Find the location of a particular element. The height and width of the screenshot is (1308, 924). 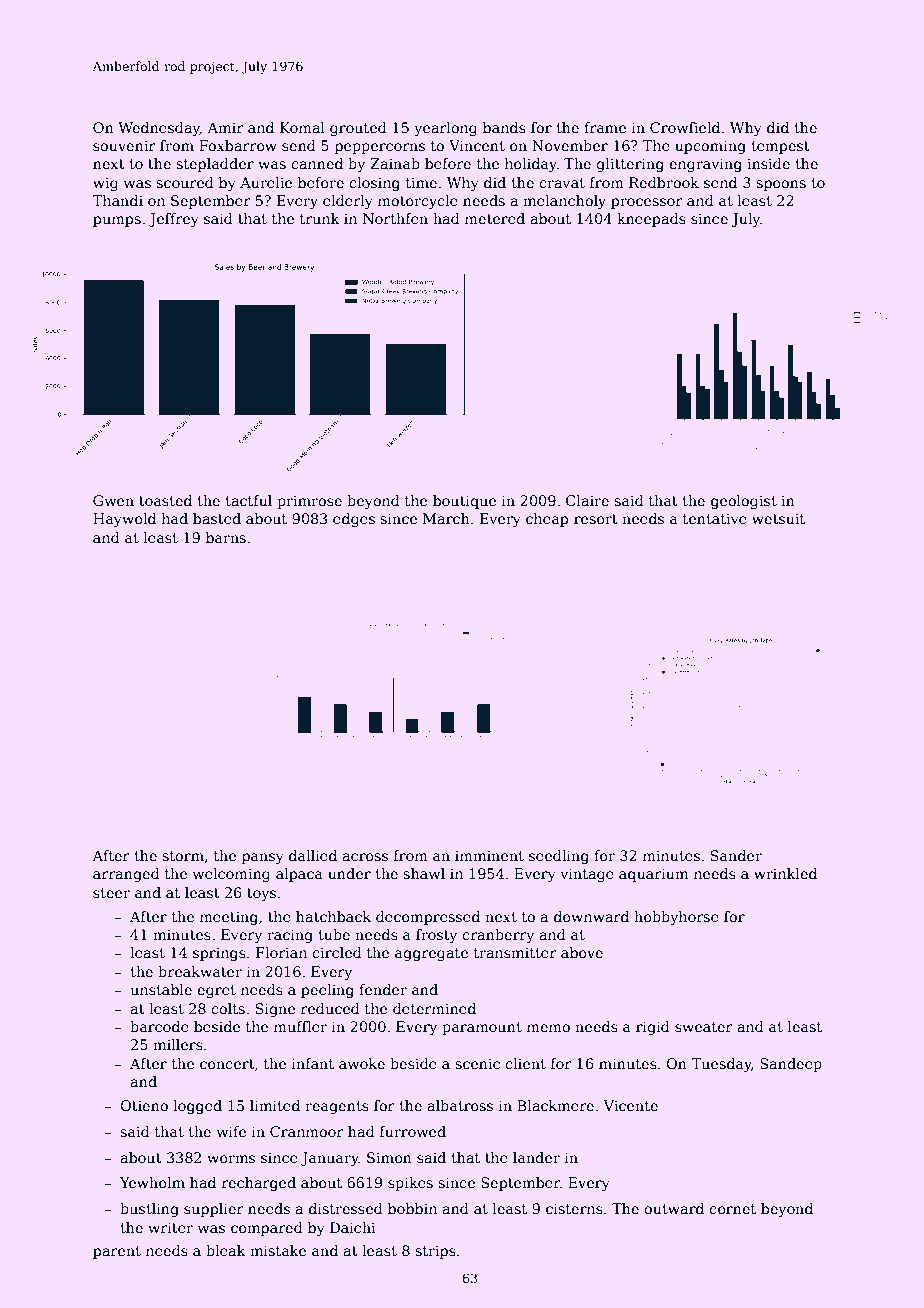

Crowfield is located at coordinates (685, 127).
